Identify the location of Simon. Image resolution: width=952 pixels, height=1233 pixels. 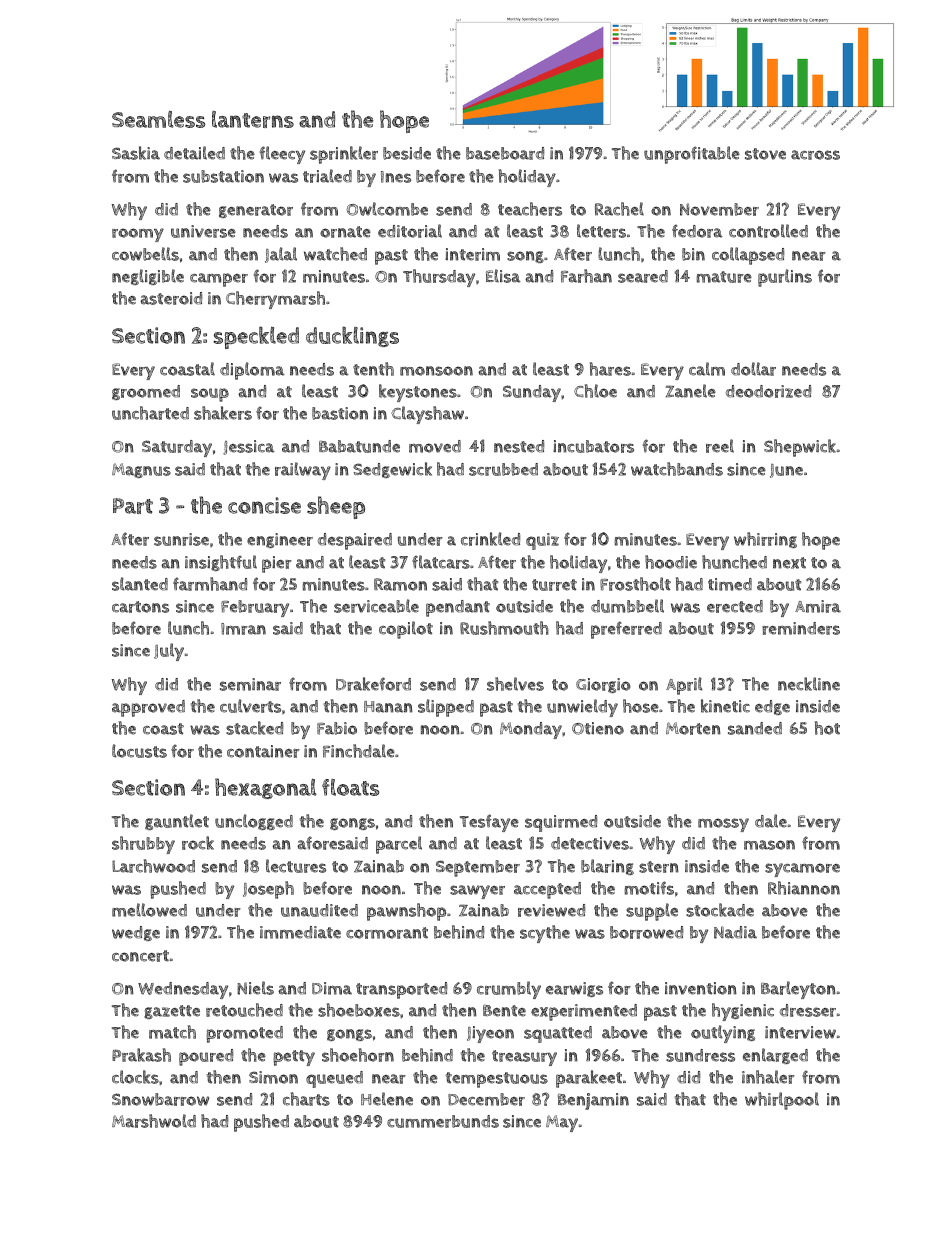
(273, 1077).
